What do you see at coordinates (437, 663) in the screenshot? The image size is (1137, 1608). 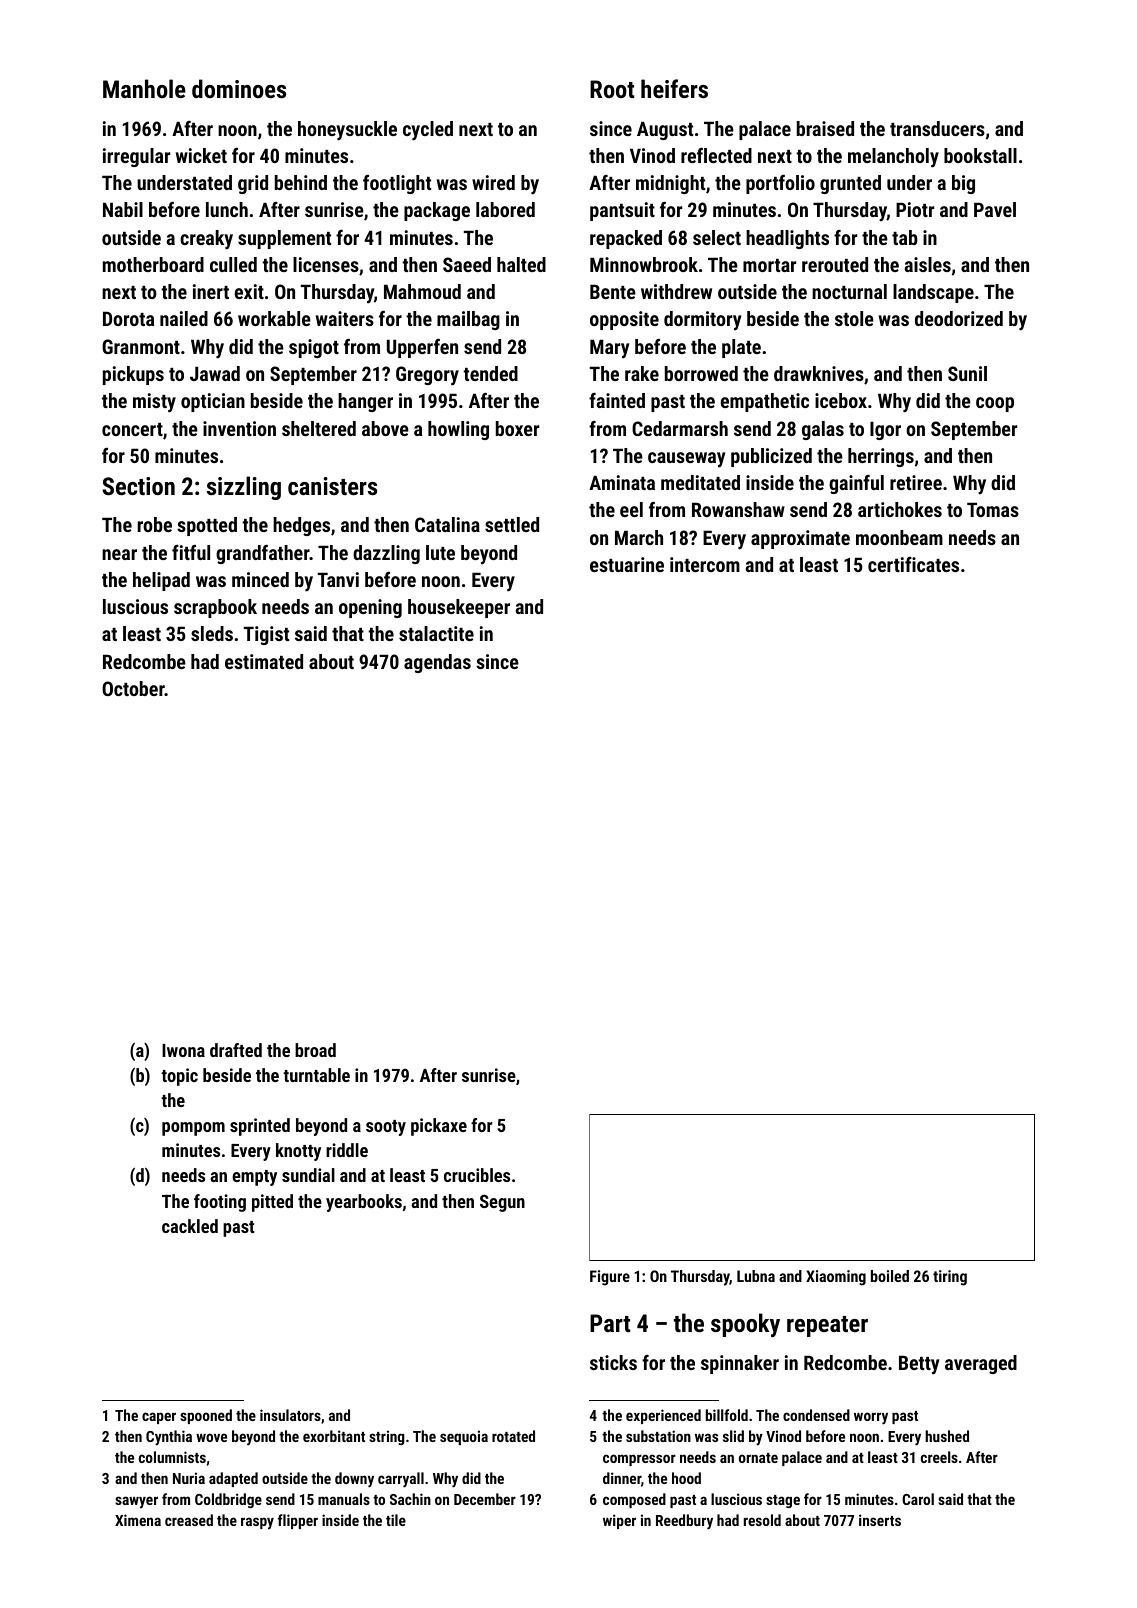 I see `agendas` at bounding box center [437, 663].
